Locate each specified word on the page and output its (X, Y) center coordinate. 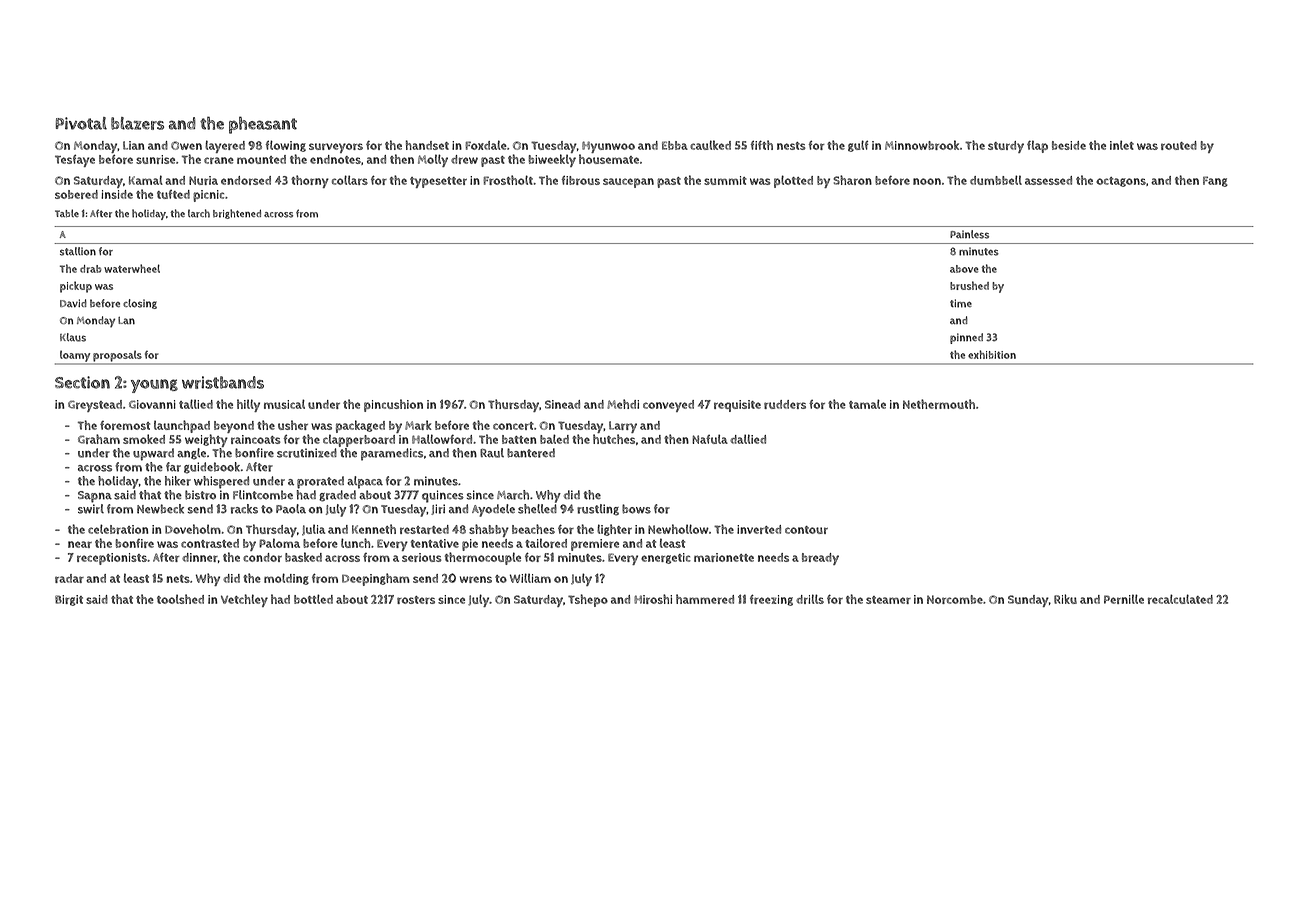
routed (1179, 145)
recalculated (1180, 599)
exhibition (992, 354)
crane (219, 160)
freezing (771, 600)
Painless (969, 234)
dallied (748, 439)
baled (554, 439)
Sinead (562, 404)
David (73, 303)
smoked (144, 439)
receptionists (112, 559)
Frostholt (508, 180)
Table (67, 213)
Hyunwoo (608, 147)
